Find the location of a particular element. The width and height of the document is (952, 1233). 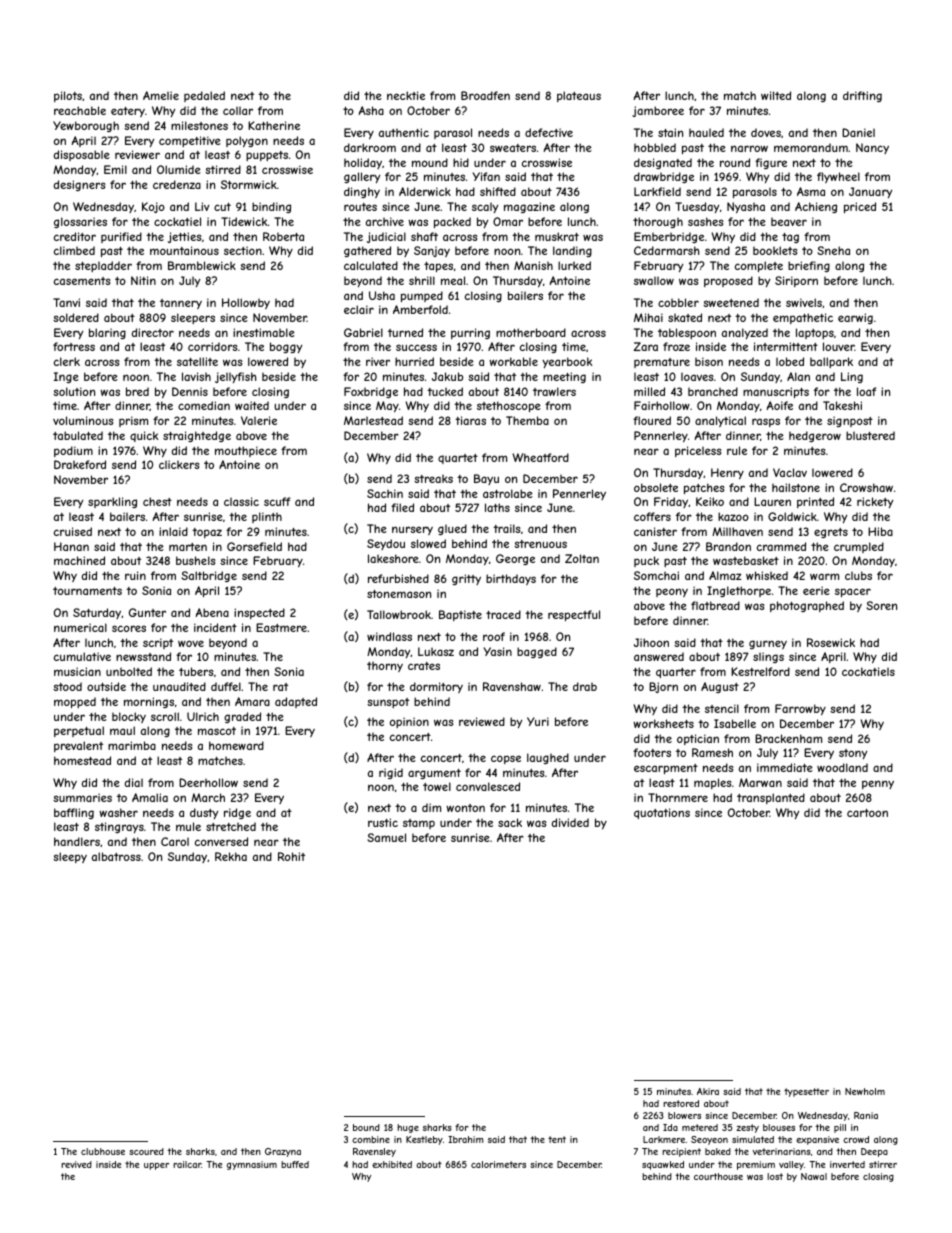

penny is located at coordinates (878, 784).
